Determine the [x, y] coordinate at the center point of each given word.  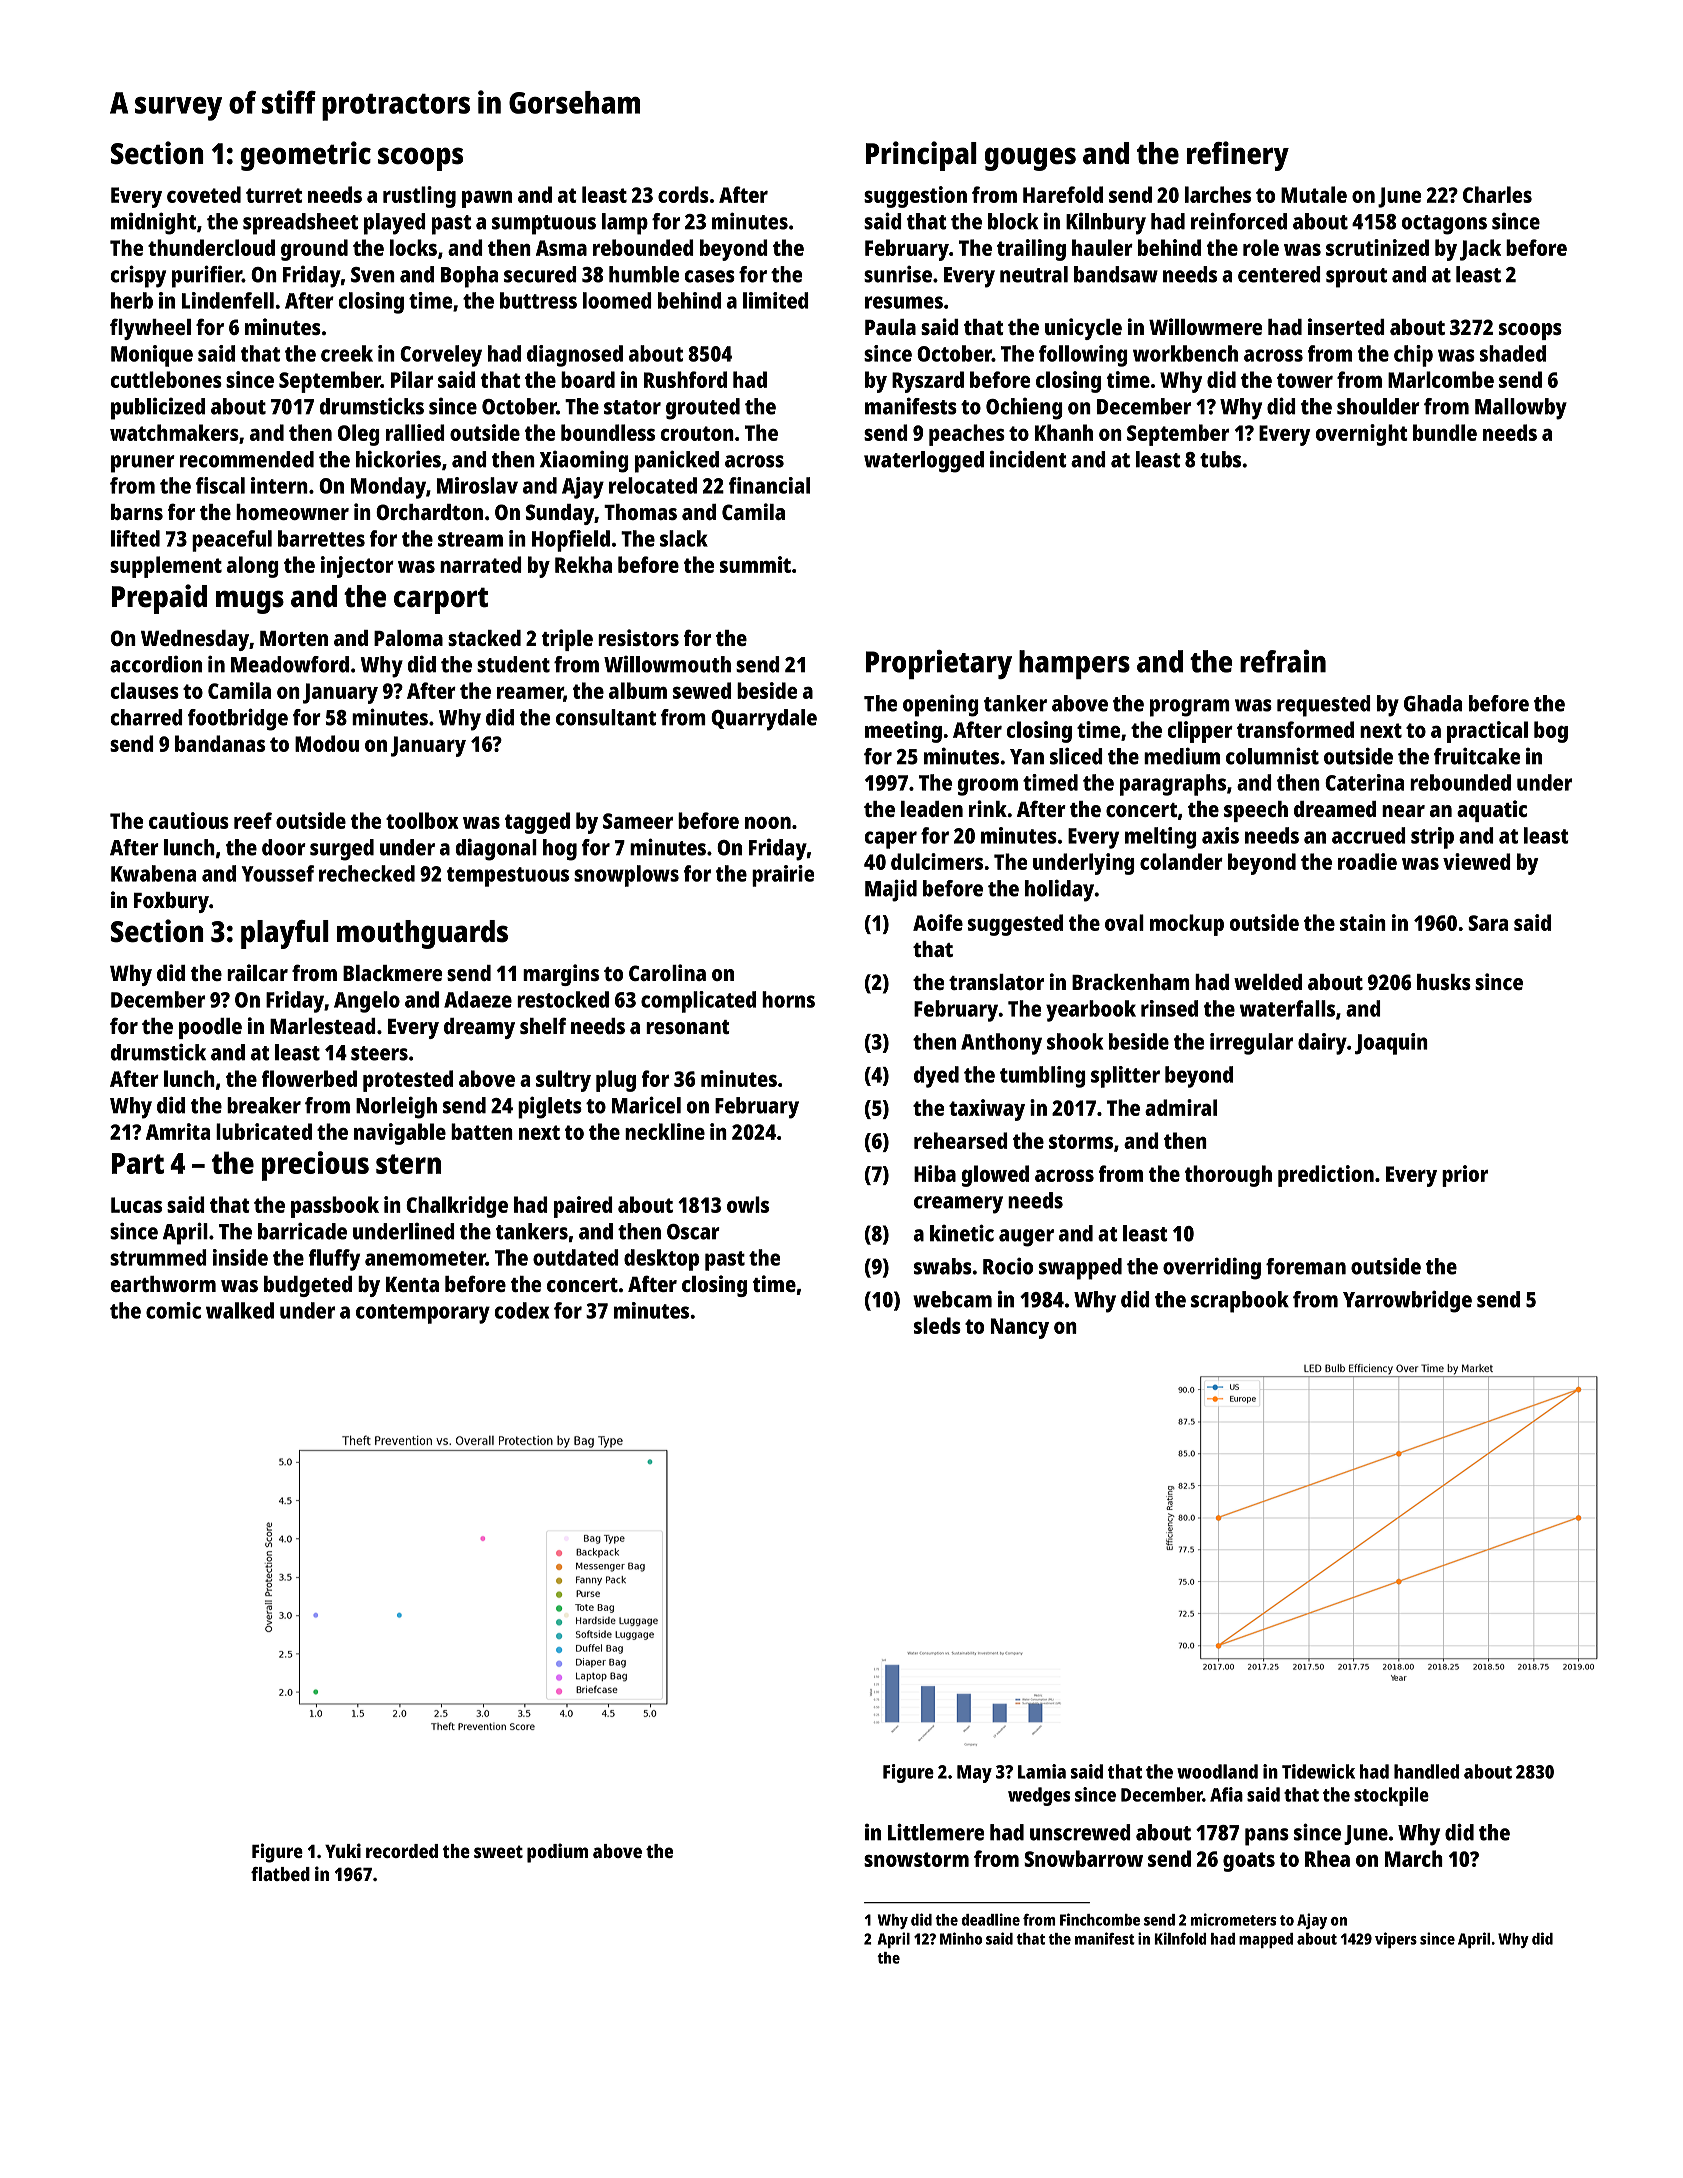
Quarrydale [764, 720]
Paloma [408, 638]
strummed [158, 1257]
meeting [903, 732]
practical [1487, 732]
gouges [1030, 159]
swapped [1080, 1269]
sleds [937, 1325]
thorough [1228, 1176]
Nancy [1020, 1328]
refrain [1283, 661]
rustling [419, 197]
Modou [327, 743]
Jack [1480, 250]
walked [240, 1310]
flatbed [280, 1874]
